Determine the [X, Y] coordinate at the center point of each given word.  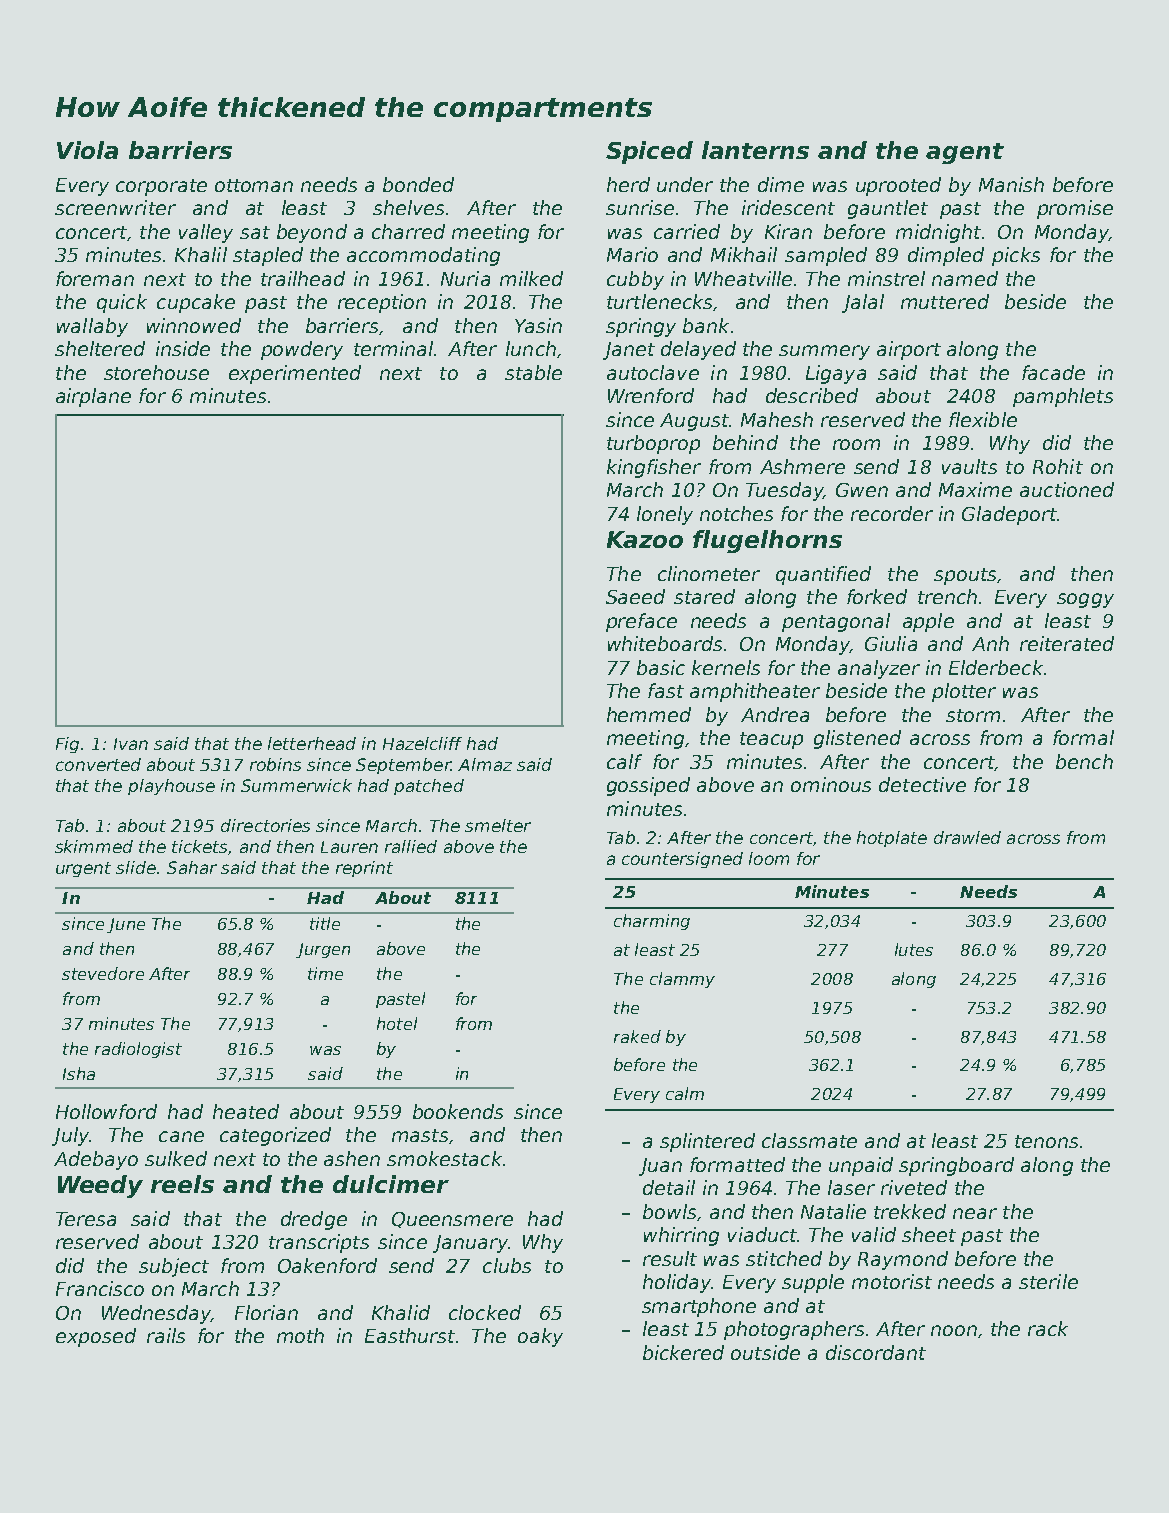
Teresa [86, 1219]
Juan [660, 1167]
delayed [698, 350]
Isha [79, 1073]
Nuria [465, 278]
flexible [983, 419]
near [975, 1213]
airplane [93, 397]
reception [382, 303]
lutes [914, 949]
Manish [1011, 184]
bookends [458, 1111]
